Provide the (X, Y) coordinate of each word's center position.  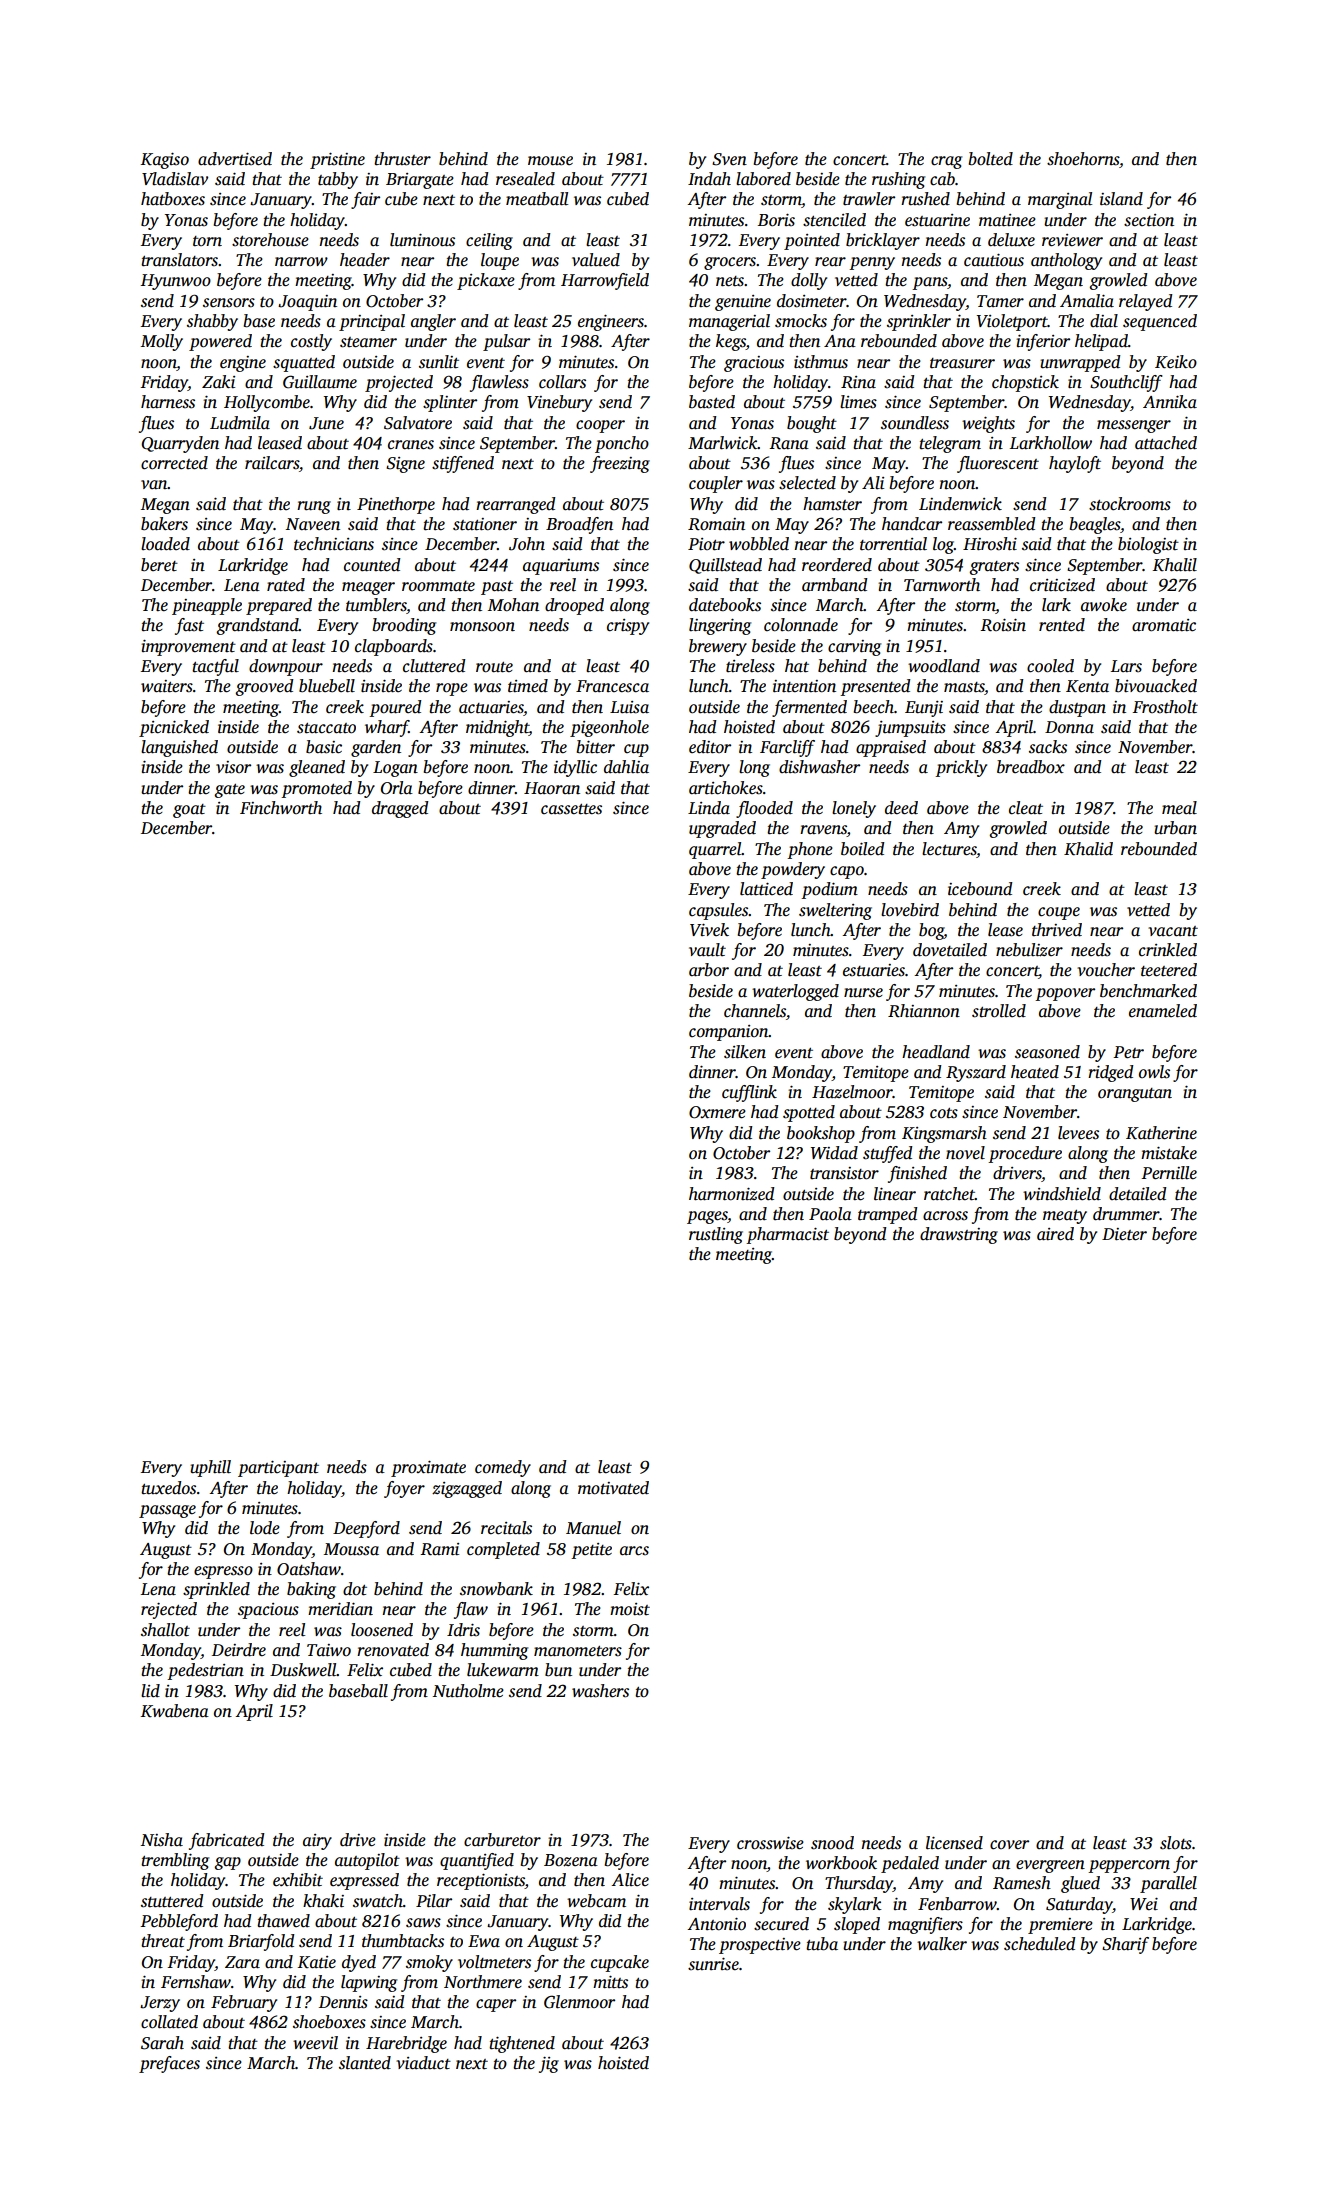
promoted (316, 789)
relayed (1145, 302)
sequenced (1160, 322)
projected (399, 383)
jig (549, 2065)
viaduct (423, 2063)
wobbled (759, 544)
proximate (428, 1469)
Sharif (1125, 1945)
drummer (1126, 1214)
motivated (613, 1488)
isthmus (821, 362)
